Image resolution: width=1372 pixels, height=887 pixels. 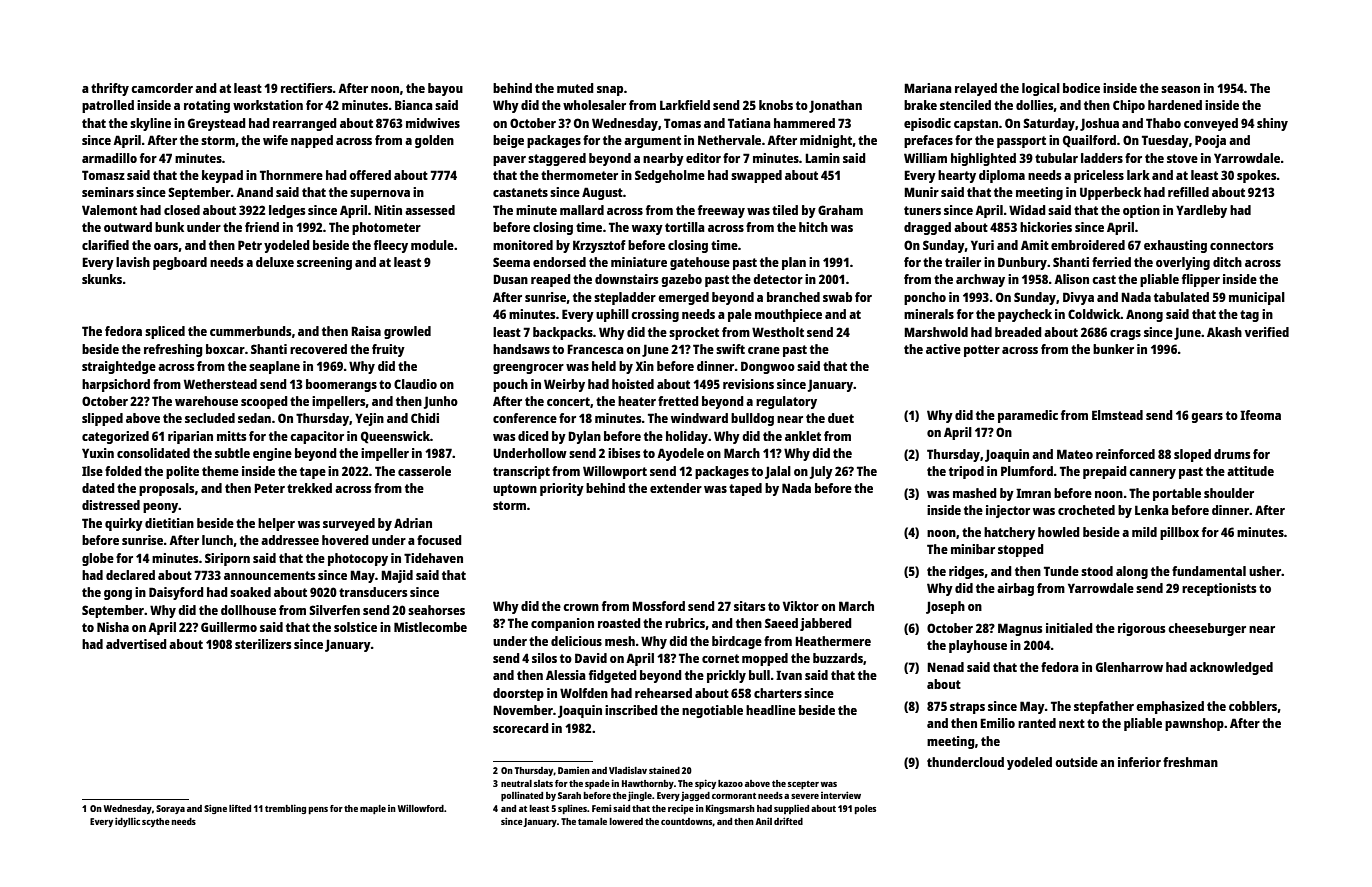 What do you see at coordinates (1260, 415) in the screenshot?
I see `Ifeoma` at bounding box center [1260, 415].
